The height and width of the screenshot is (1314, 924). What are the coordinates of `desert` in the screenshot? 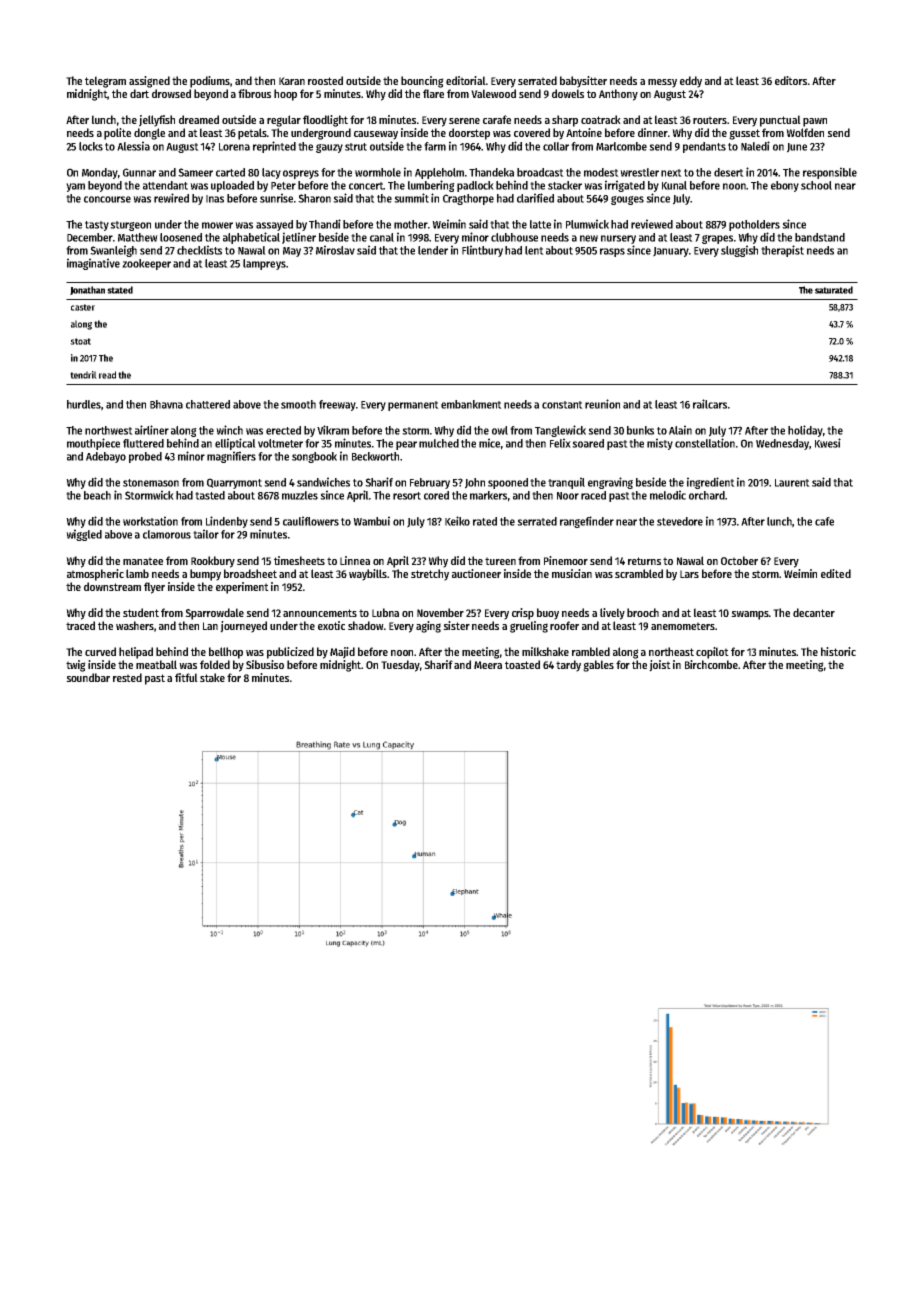 It's located at (729, 172).
